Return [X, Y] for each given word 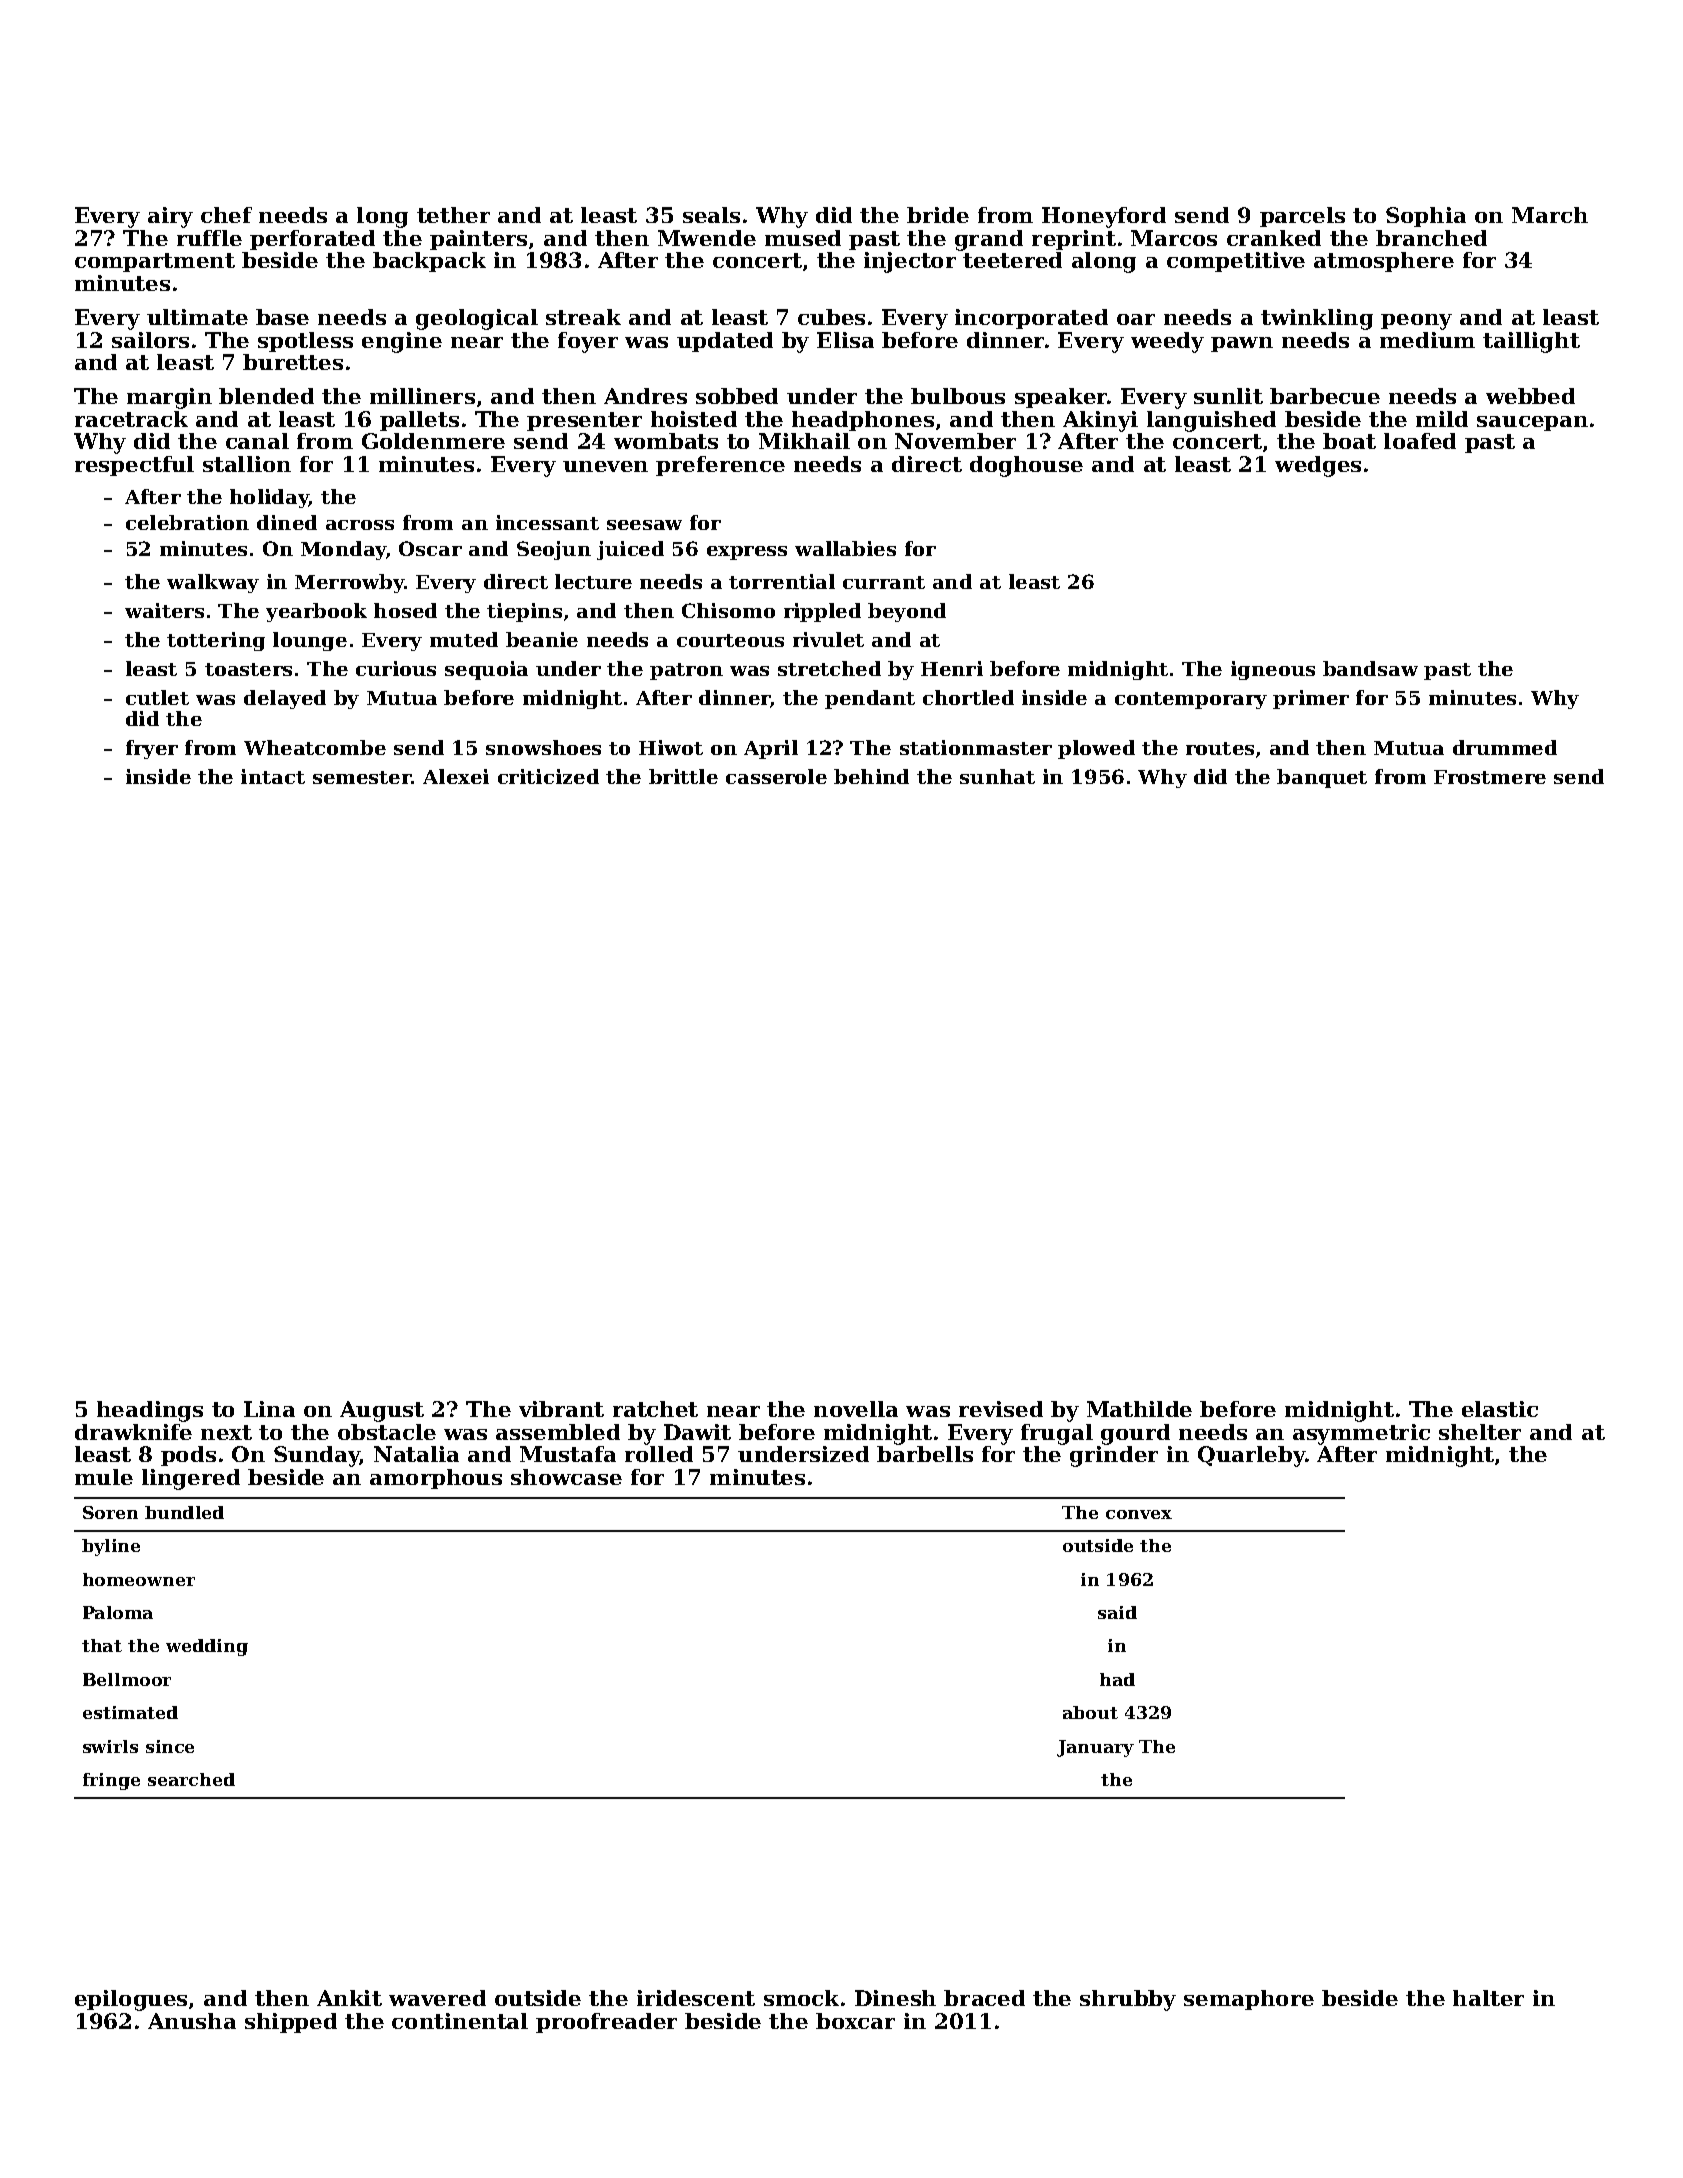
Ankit [349, 1998]
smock [801, 1998]
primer [1311, 699]
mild [1442, 419]
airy [170, 217]
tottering [216, 641]
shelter [1480, 1432]
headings [150, 1411]
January [1095, 1748]
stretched [829, 668]
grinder [1114, 1456]
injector [910, 262]
